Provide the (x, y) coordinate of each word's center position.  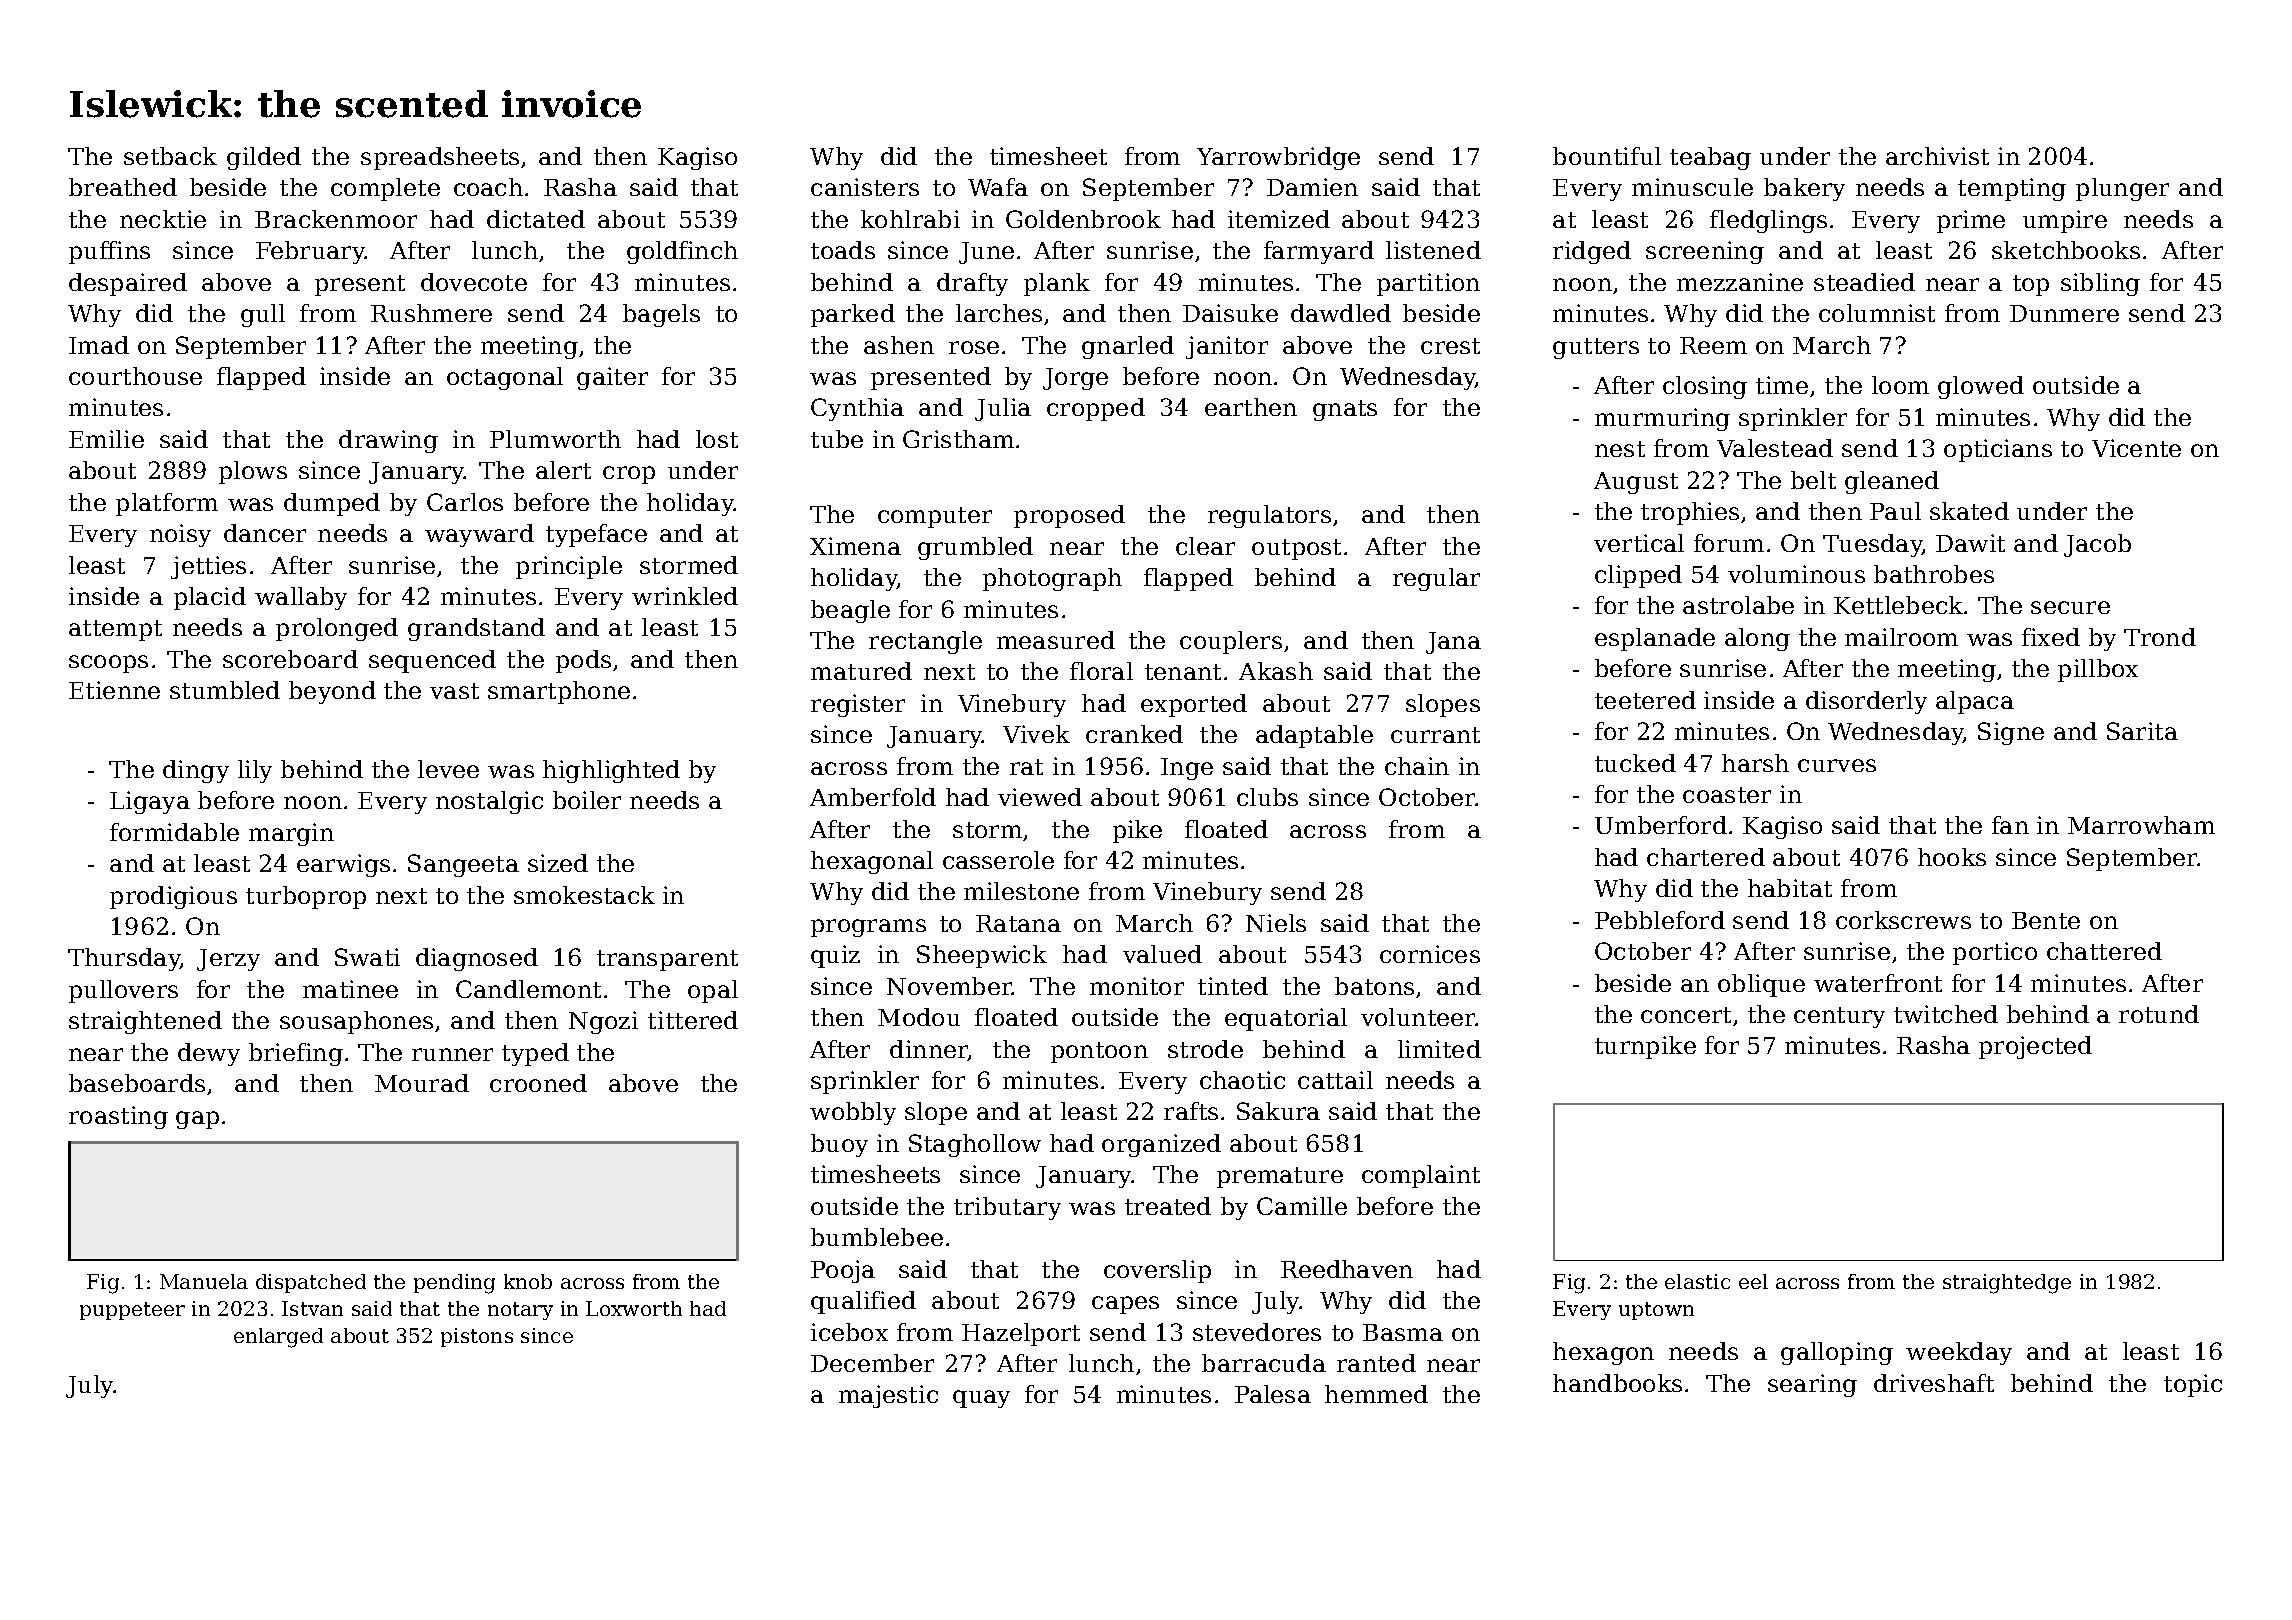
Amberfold (873, 797)
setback (170, 156)
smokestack (584, 895)
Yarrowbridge (1278, 158)
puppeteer (132, 1311)
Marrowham (2141, 825)
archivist (1937, 156)
